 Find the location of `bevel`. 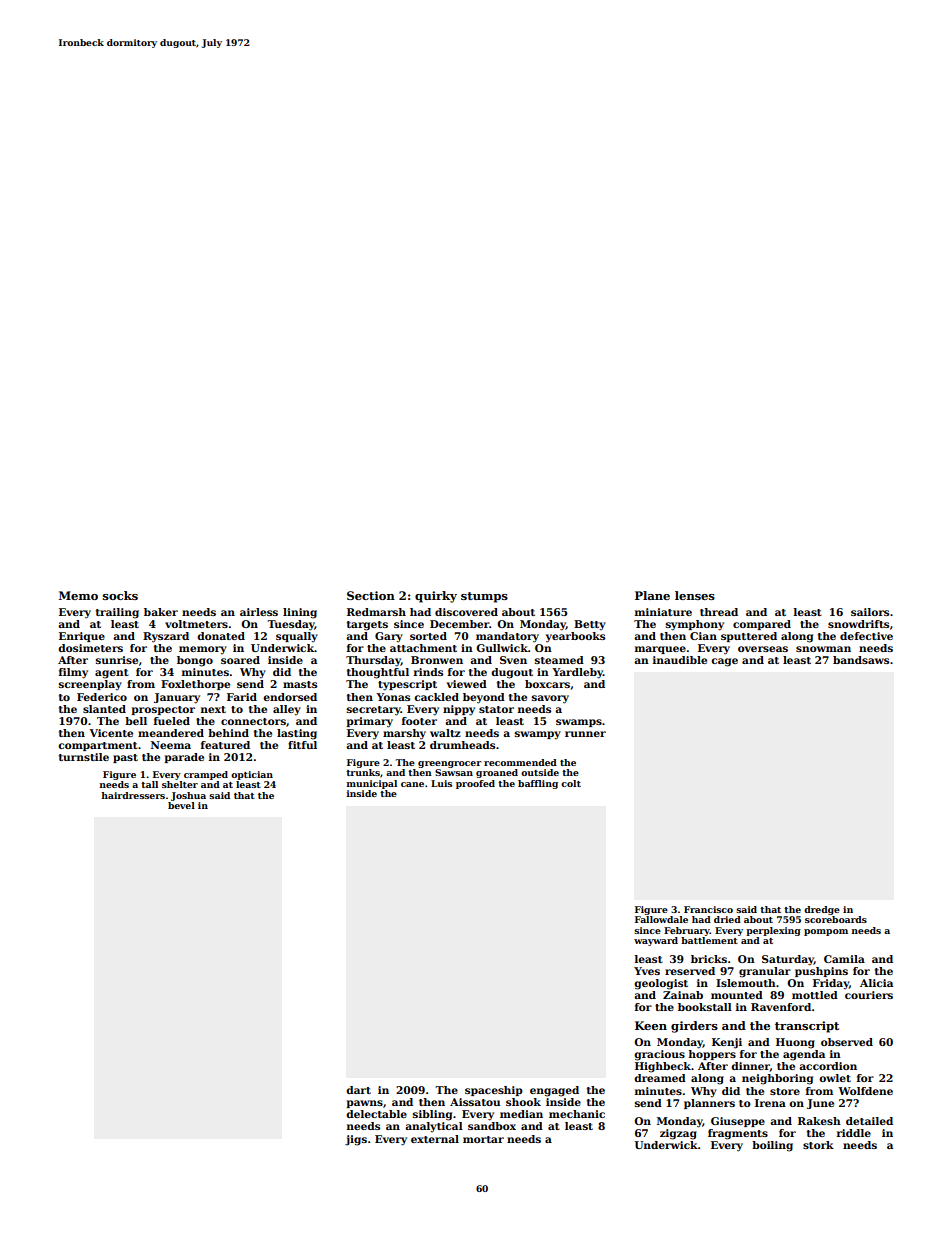

bevel is located at coordinates (181, 805).
